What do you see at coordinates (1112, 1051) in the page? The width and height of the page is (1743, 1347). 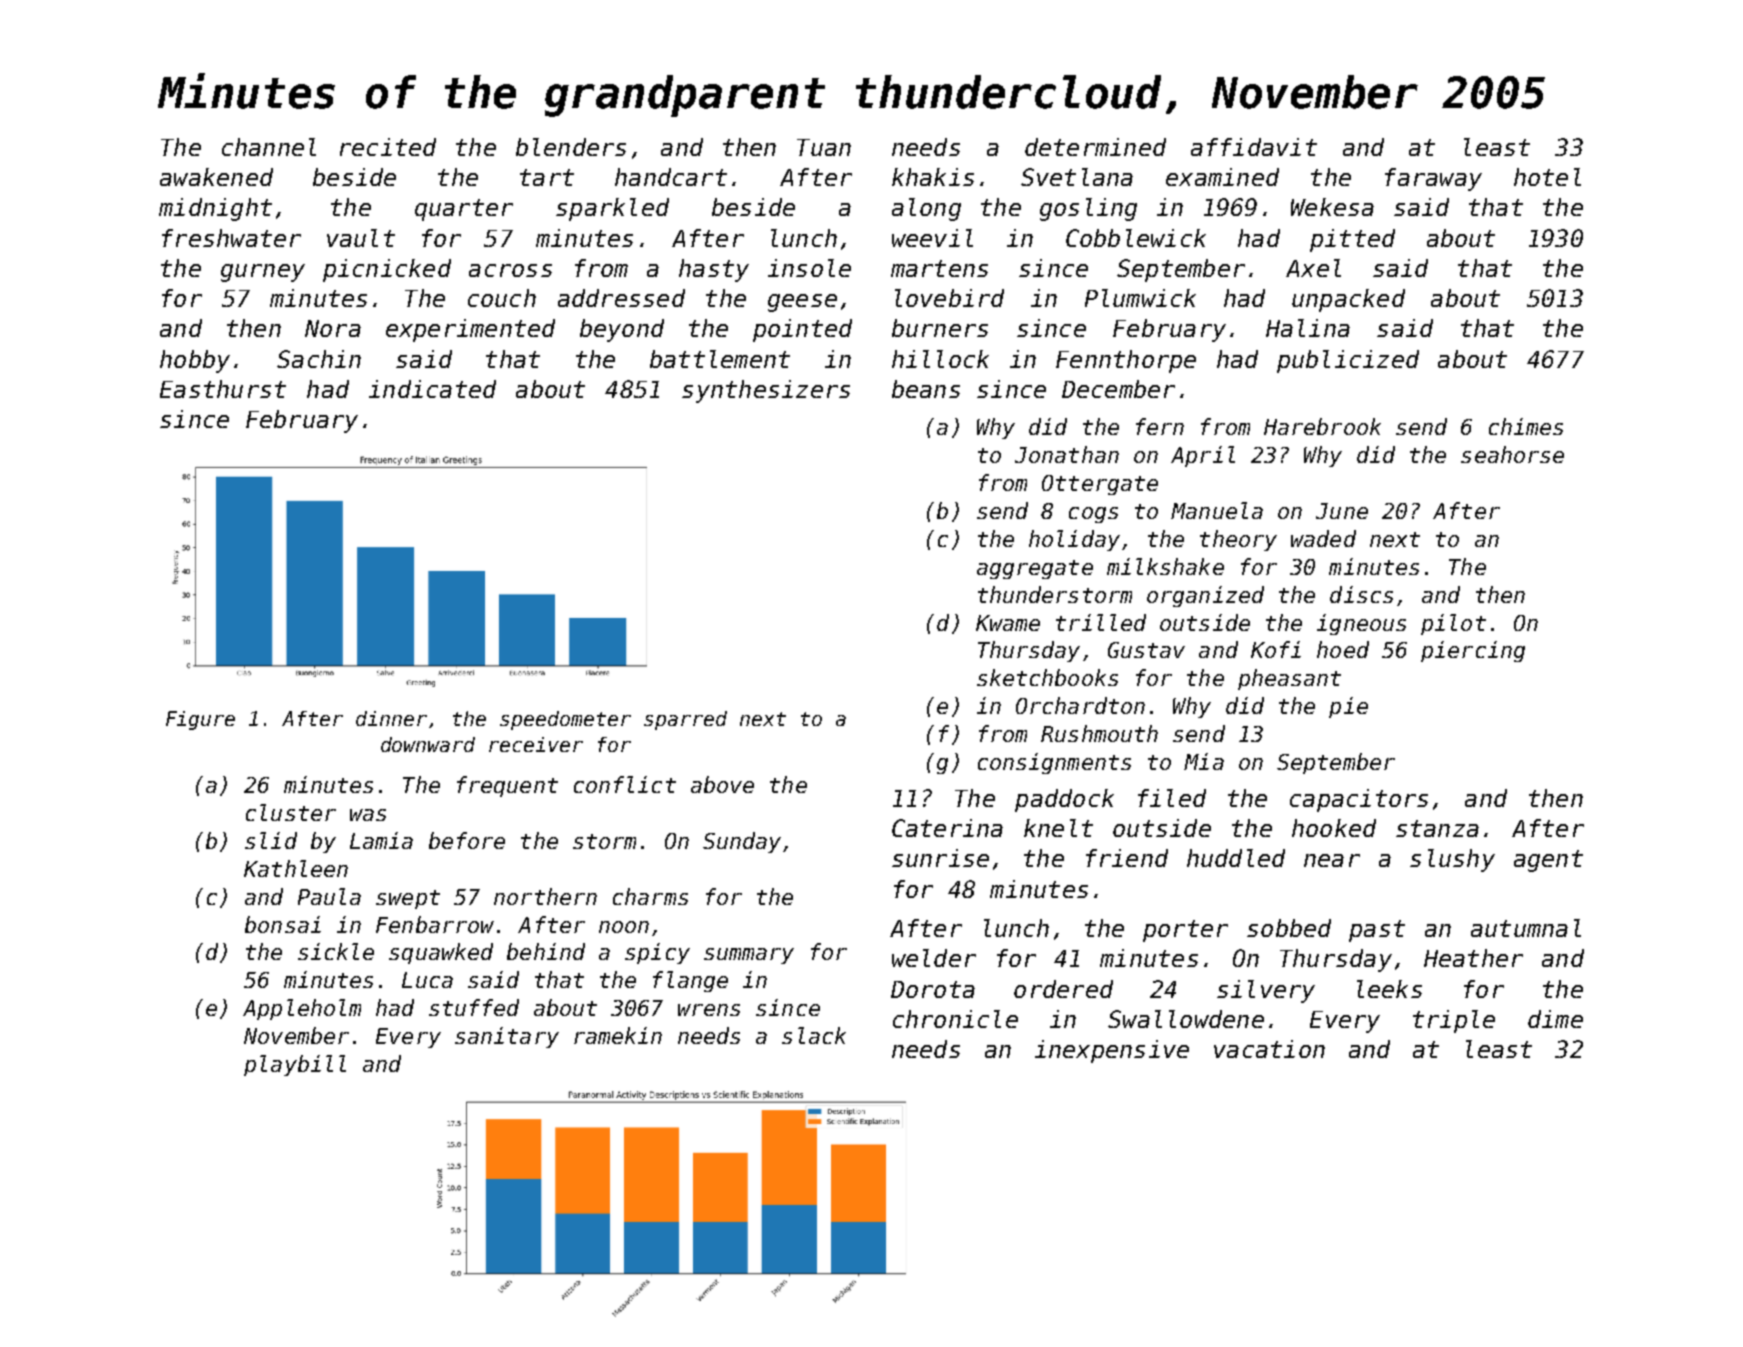 I see `inexpensive` at bounding box center [1112, 1051].
